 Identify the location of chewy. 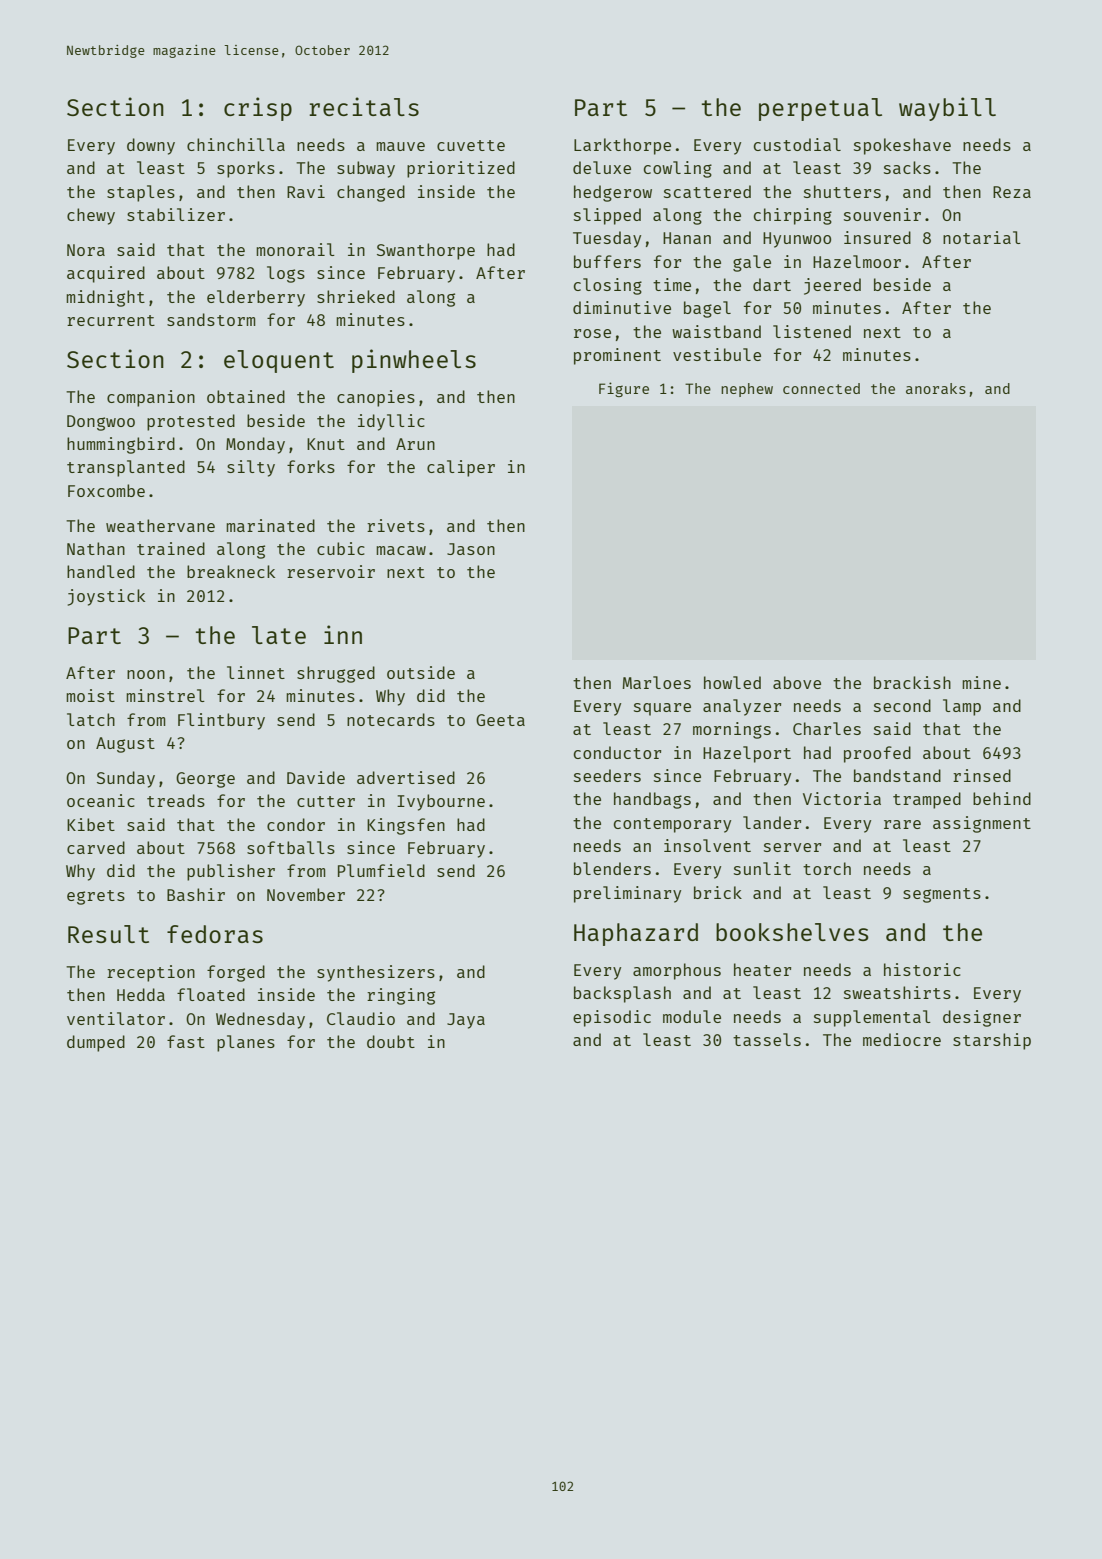
(91, 216).
